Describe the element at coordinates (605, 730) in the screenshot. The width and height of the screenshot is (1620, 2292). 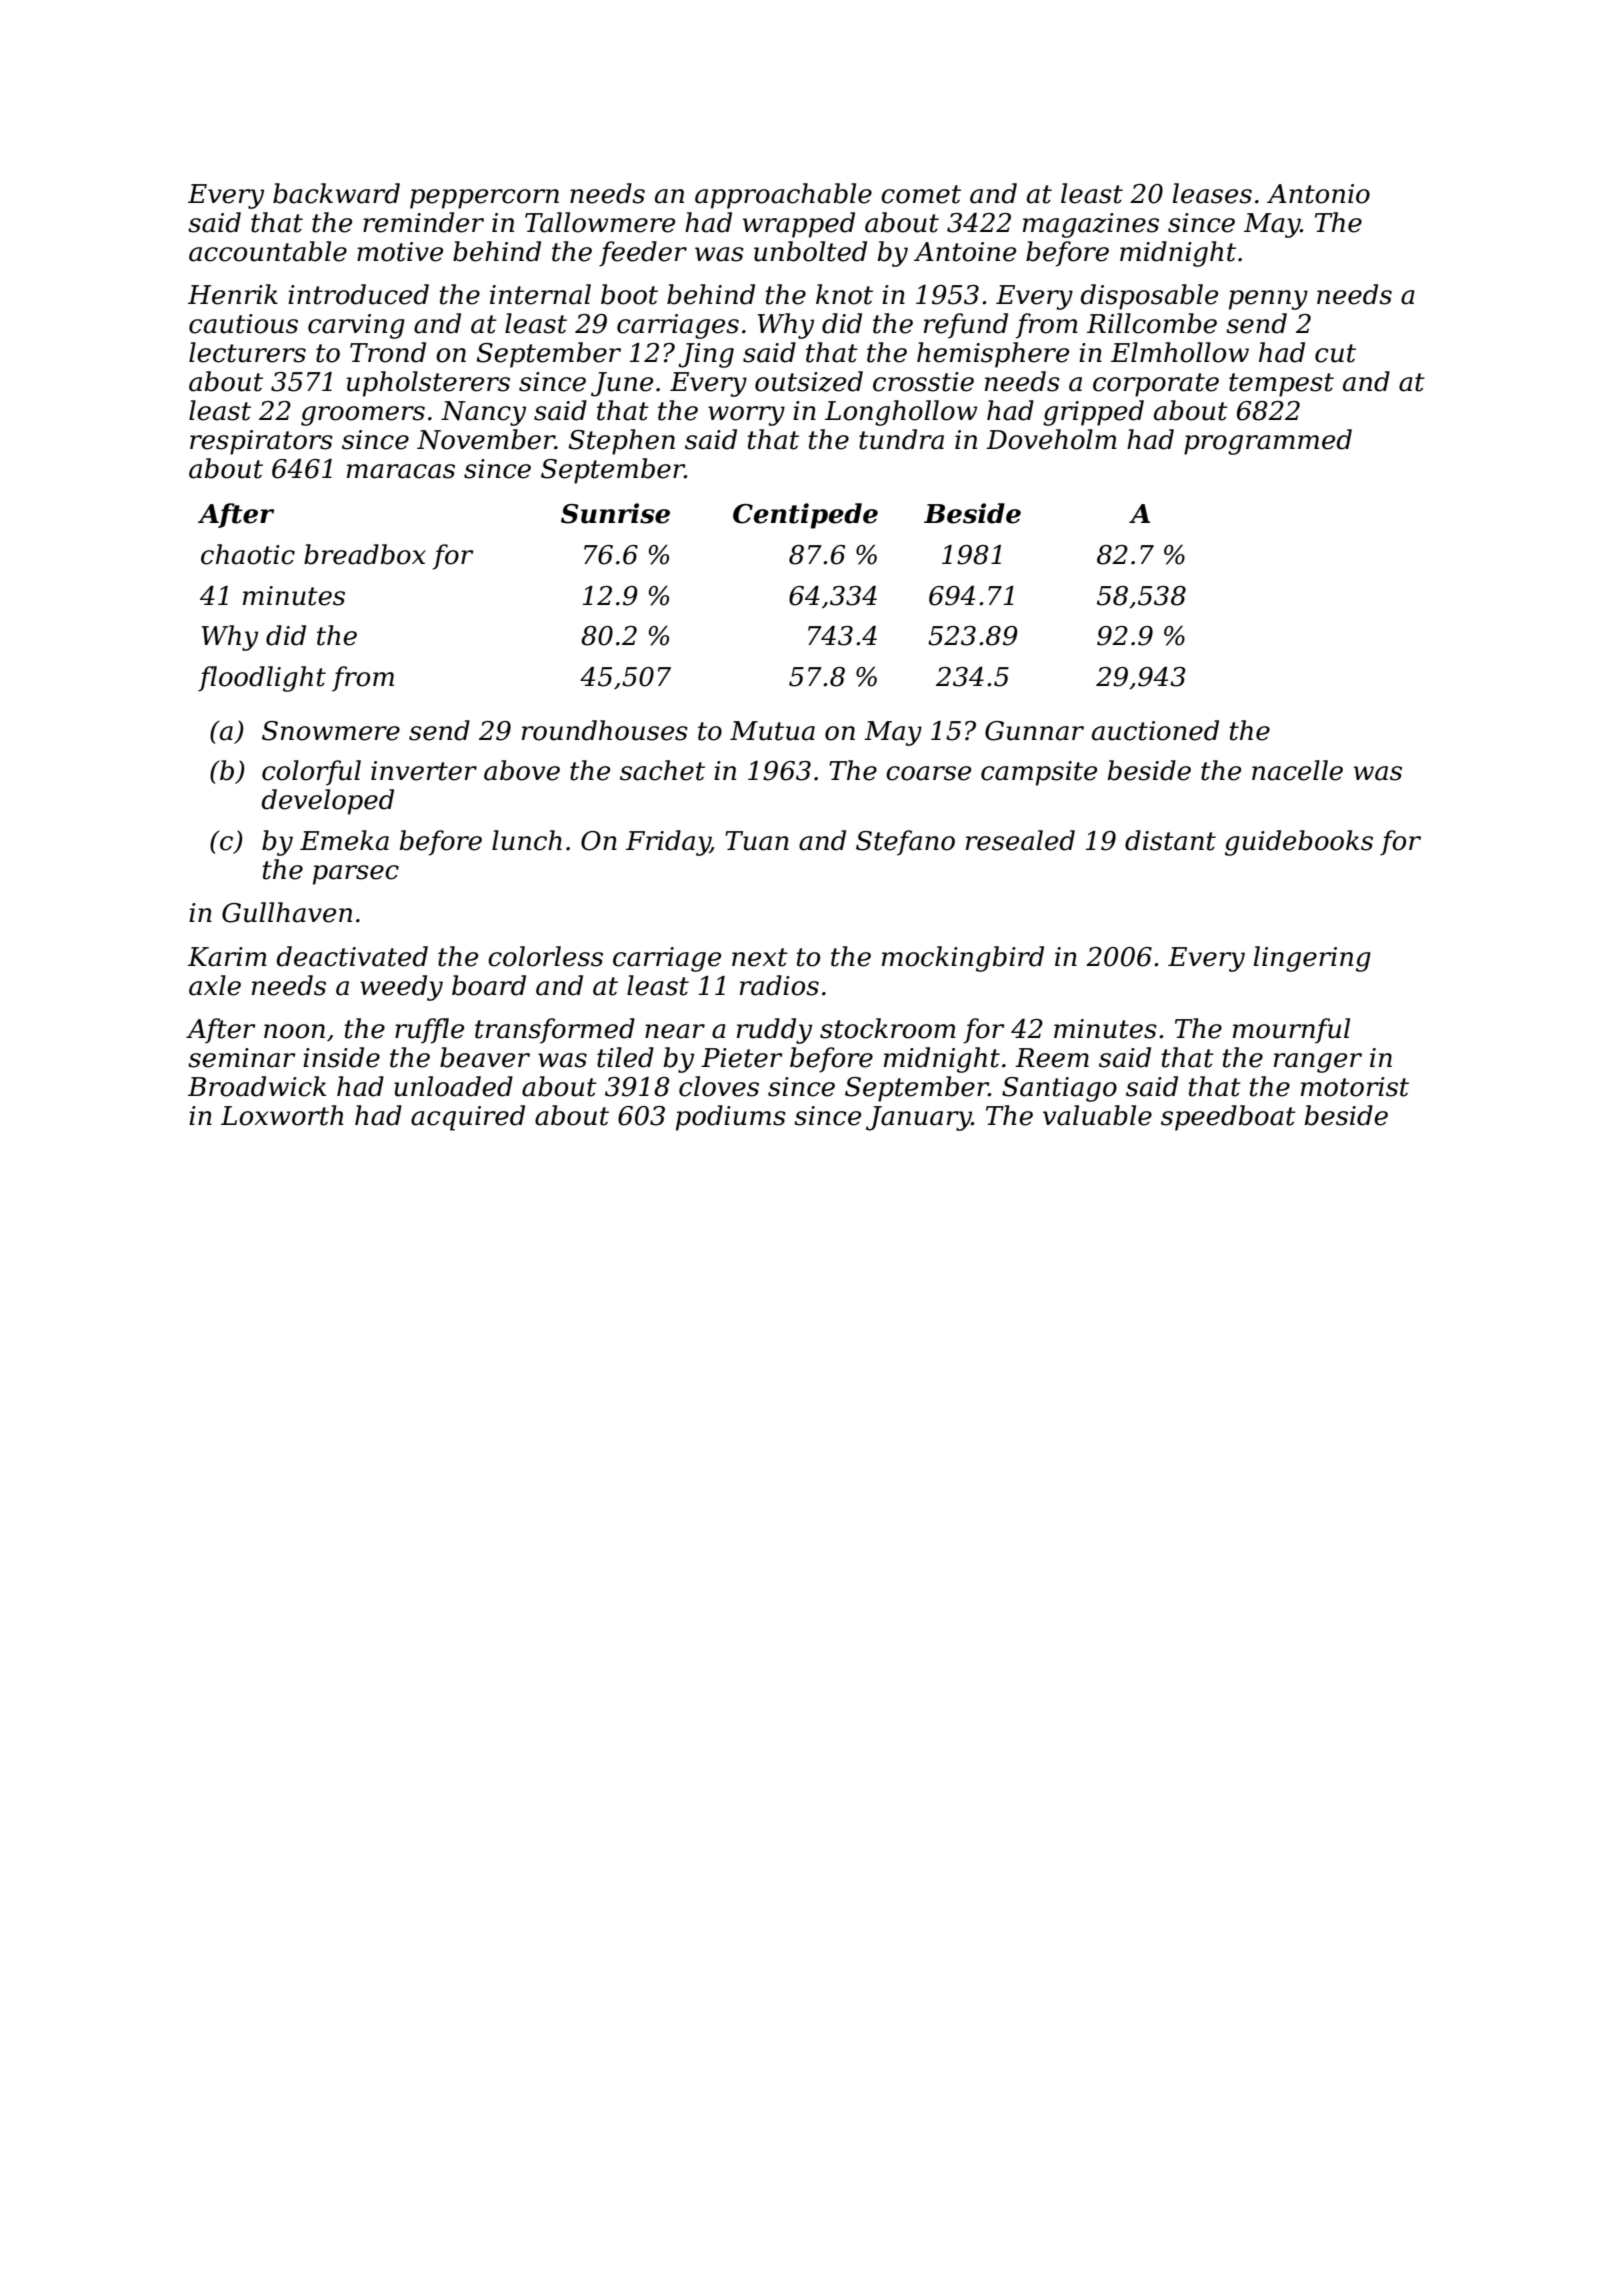
I see `roundhouses` at that location.
